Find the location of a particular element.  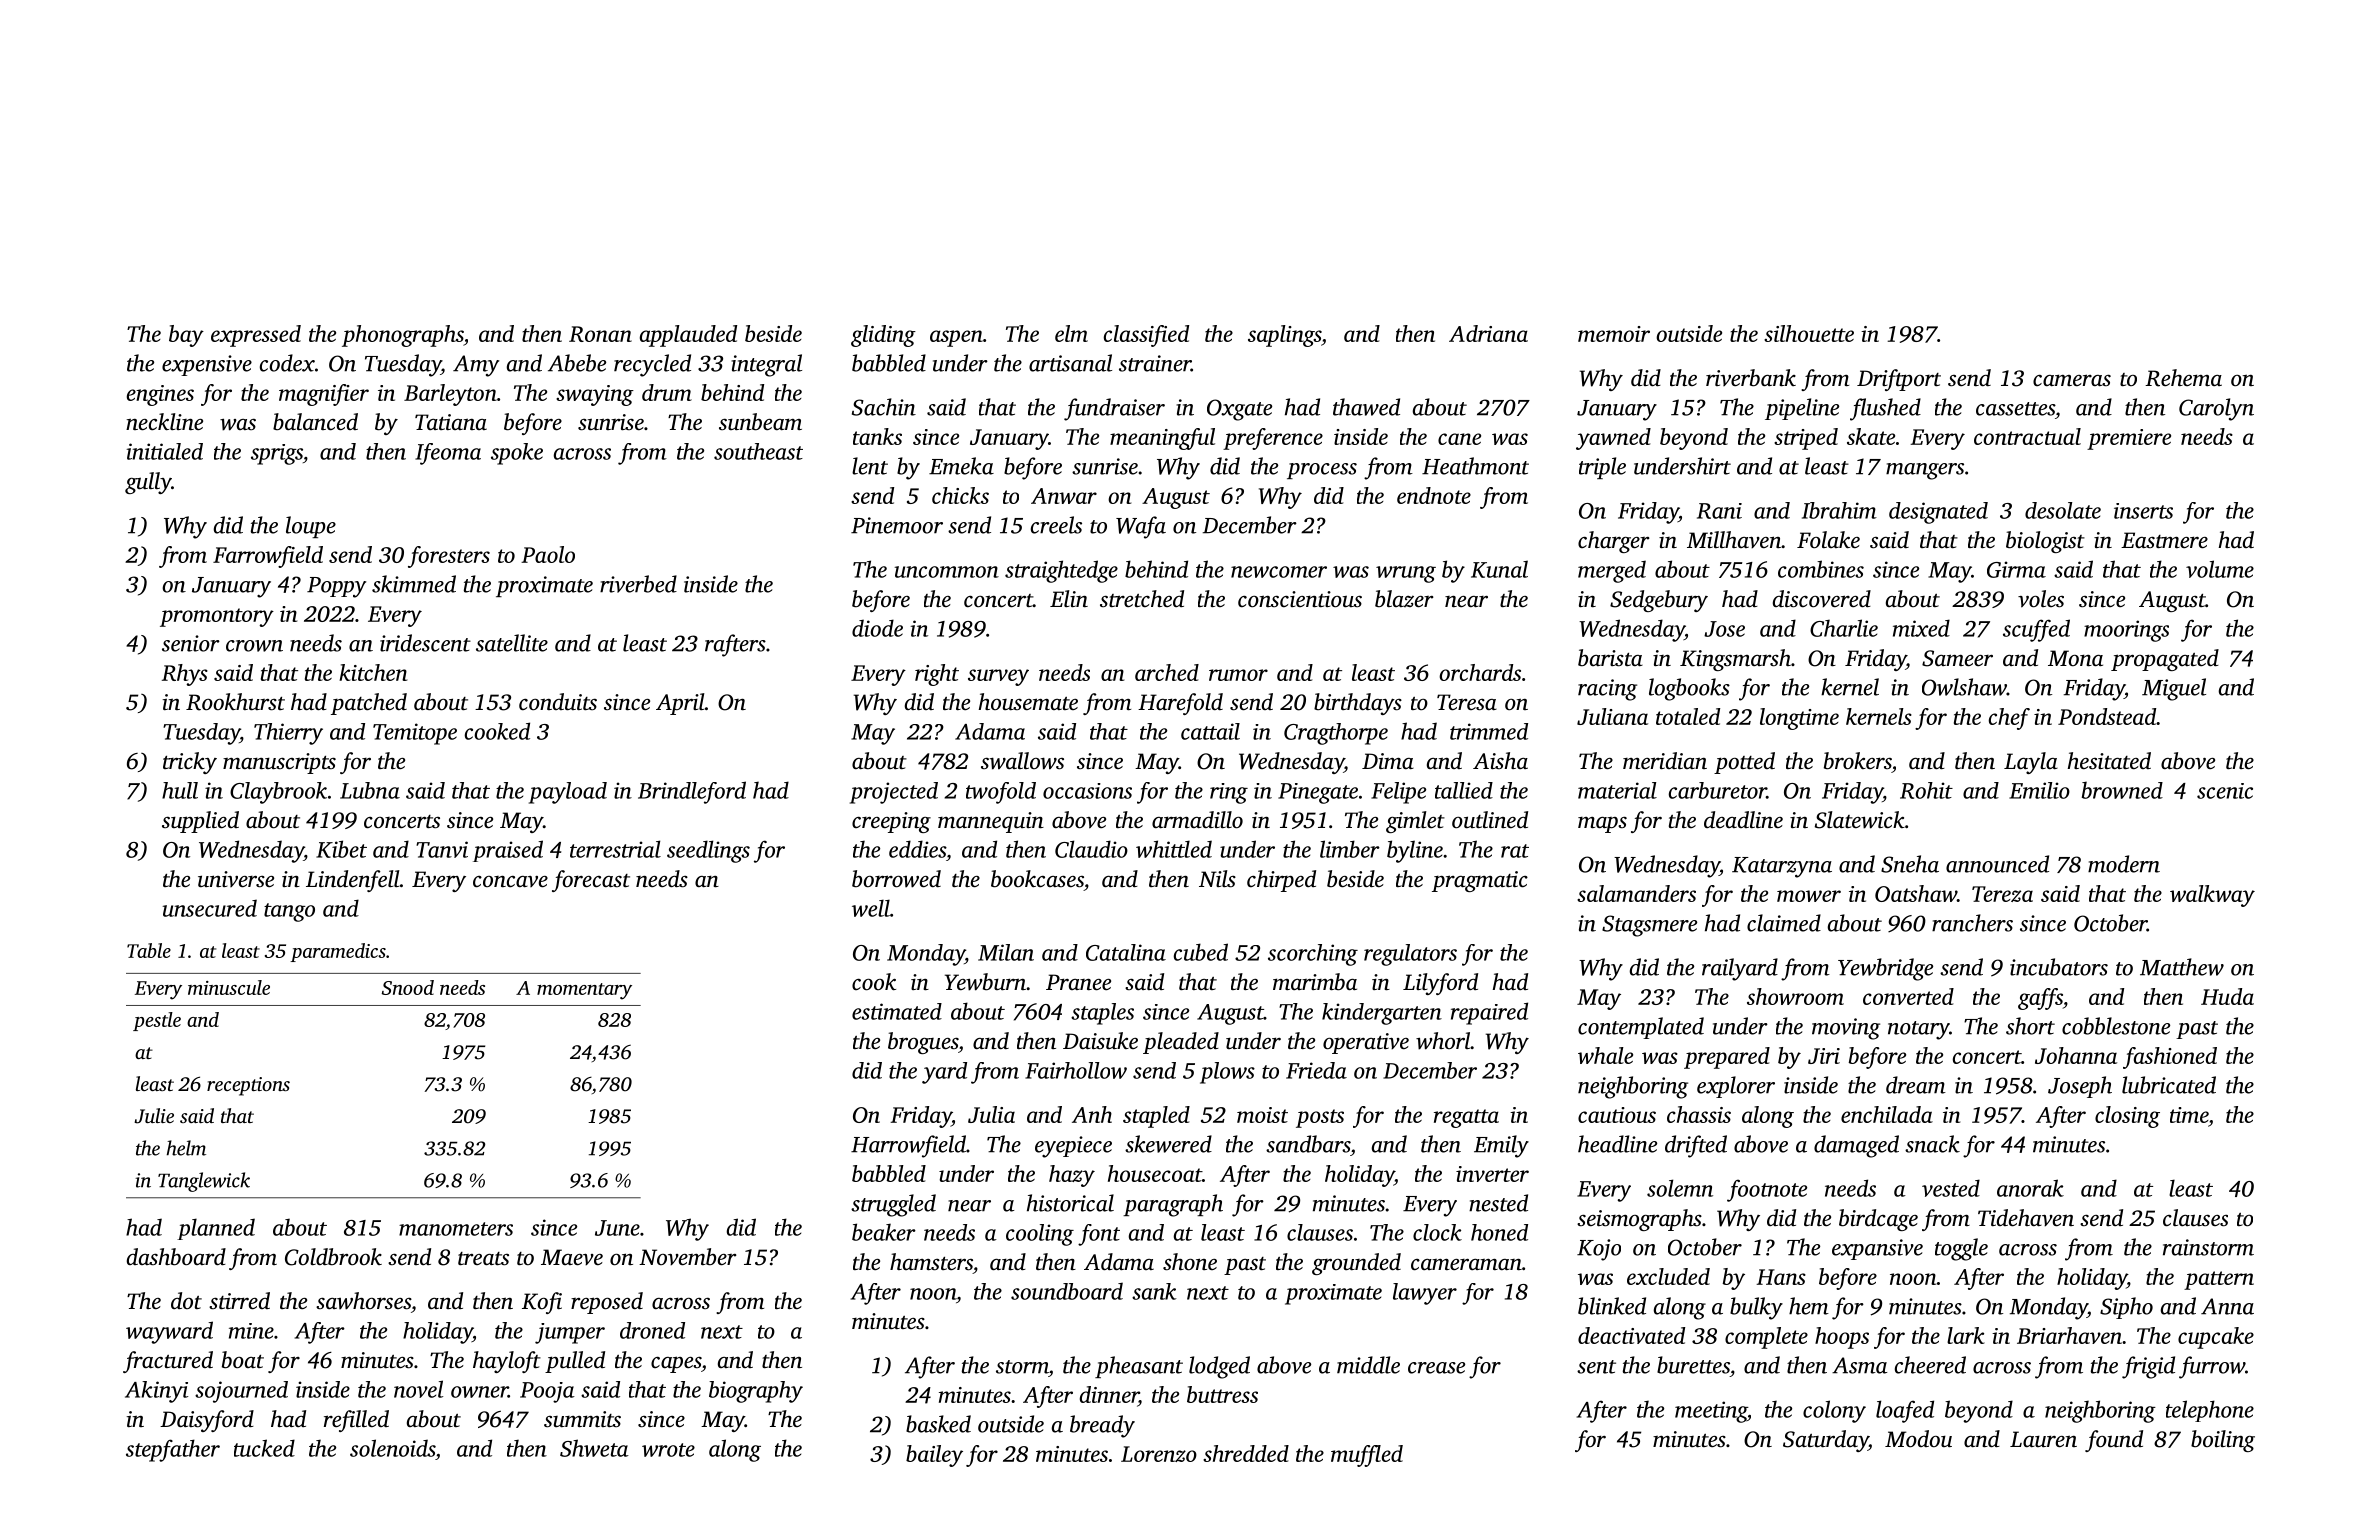

universe is located at coordinates (236, 879).
